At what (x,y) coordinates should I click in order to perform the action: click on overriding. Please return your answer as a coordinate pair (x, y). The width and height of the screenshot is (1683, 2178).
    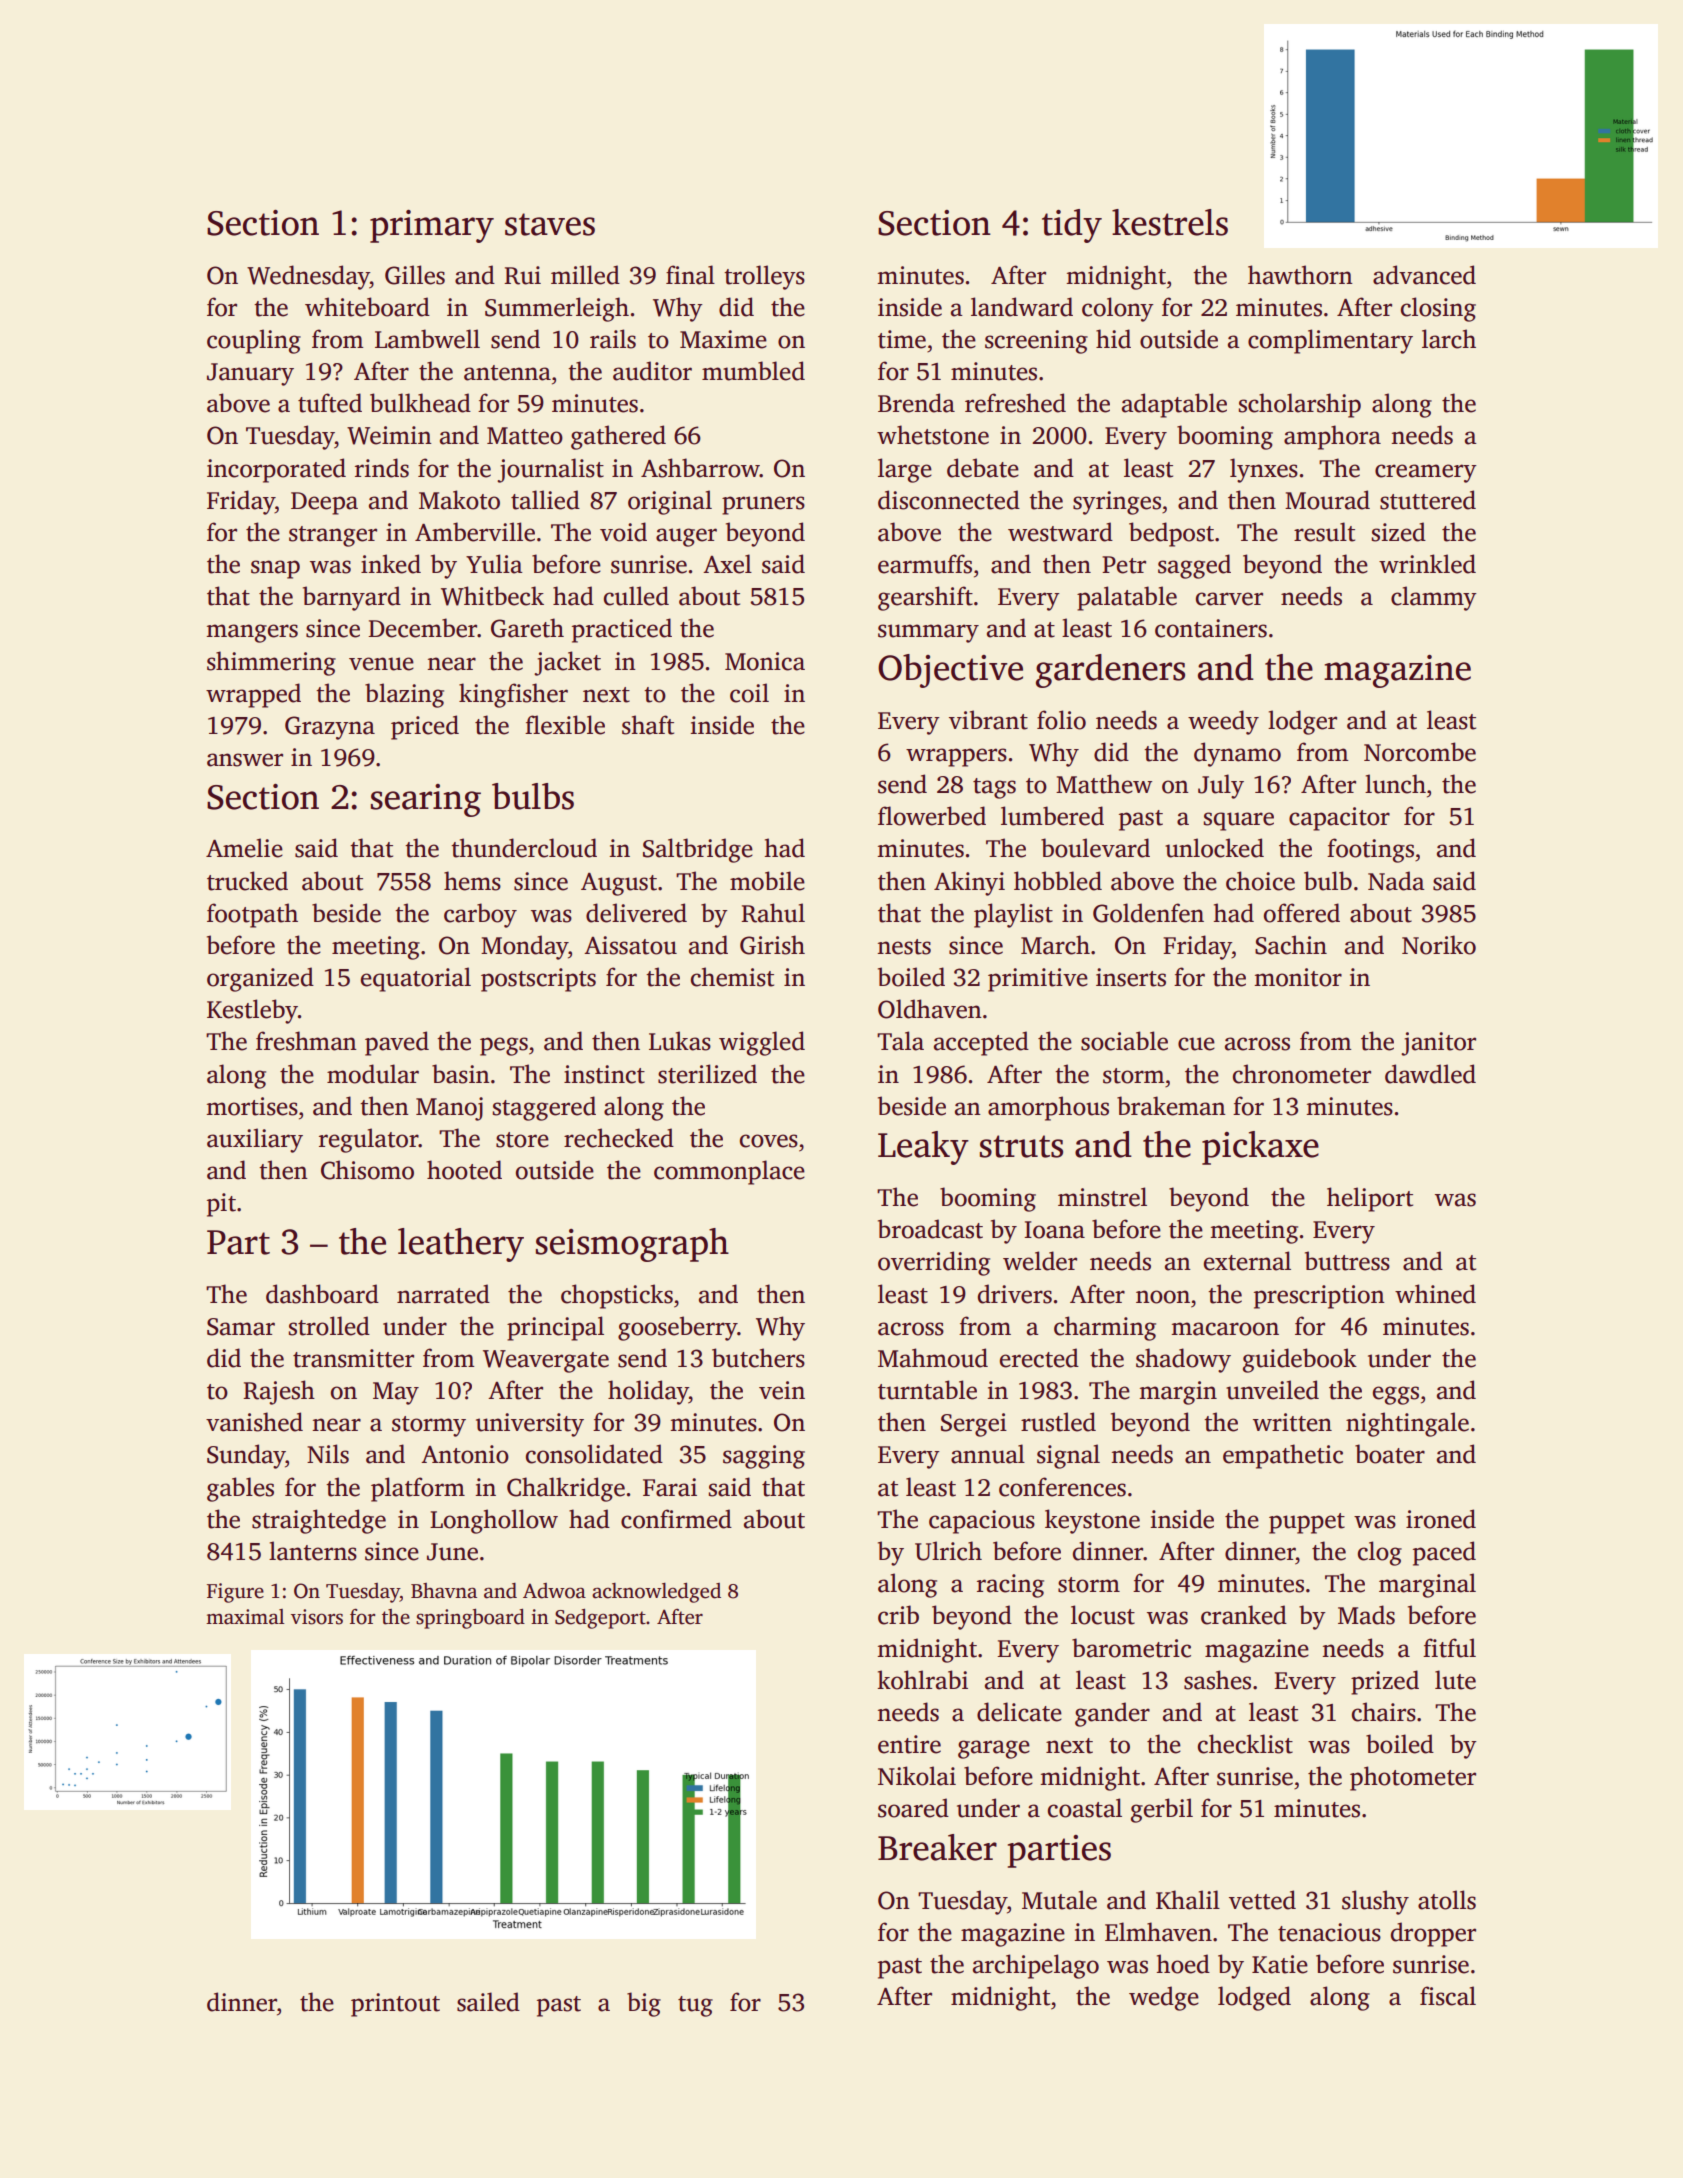
    Looking at the image, I should click on (934, 1263).
